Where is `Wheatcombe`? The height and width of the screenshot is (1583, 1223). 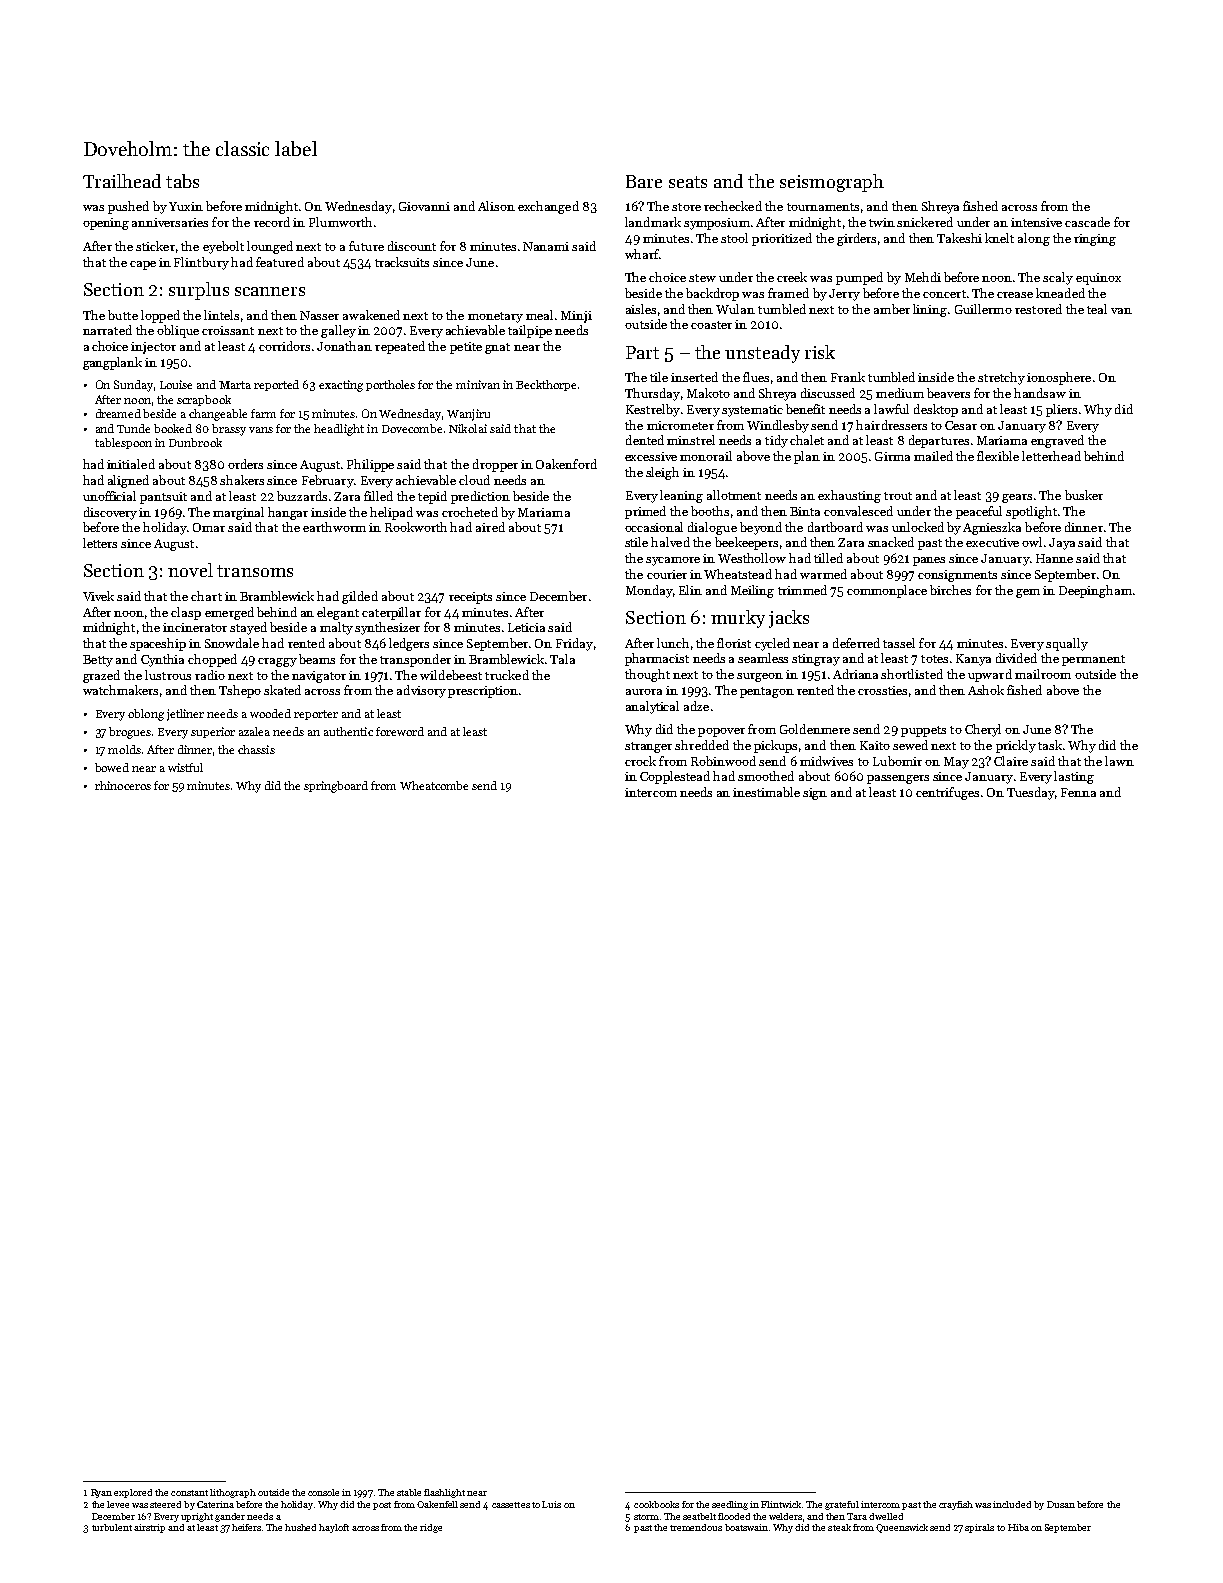 Wheatcombe is located at coordinates (434, 785).
